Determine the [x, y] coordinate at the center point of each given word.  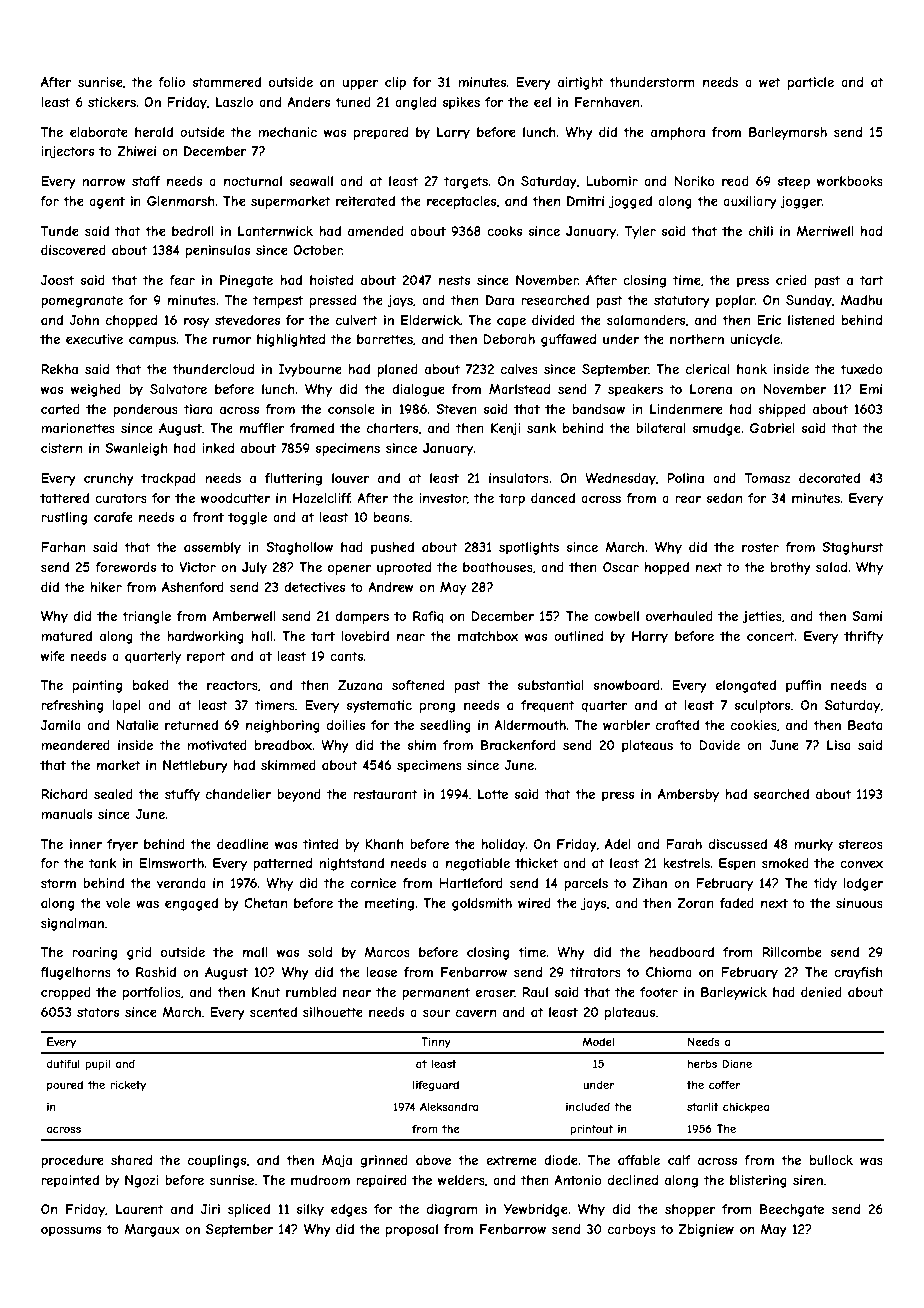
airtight [581, 83]
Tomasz [768, 478]
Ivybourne [310, 370]
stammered [227, 82]
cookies [754, 725]
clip [395, 83]
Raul [535, 992]
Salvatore [178, 389]
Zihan [649, 883]
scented [273, 1012]
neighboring [283, 726]
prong [437, 707]
